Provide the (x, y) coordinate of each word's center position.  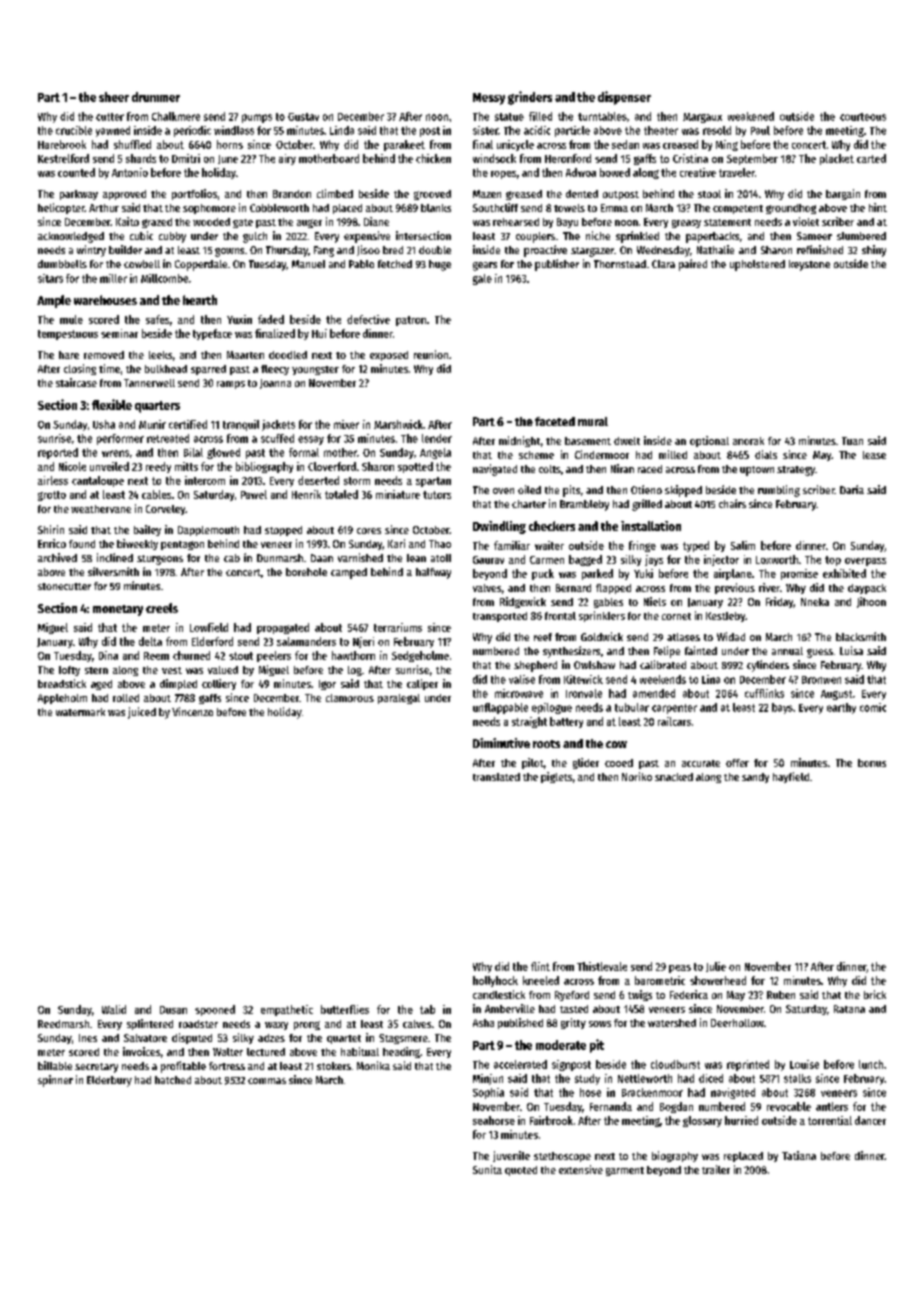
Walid (114, 1009)
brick (875, 994)
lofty (69, 671)
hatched (173, 1080)
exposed (389, 356)
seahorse (494, 1120)
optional (709, 441)
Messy (489, 99)
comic (873, 707)
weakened (751, 116)
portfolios (194, 194)
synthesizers (571, 652)
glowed (223, 453)
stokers (334, 1066)
